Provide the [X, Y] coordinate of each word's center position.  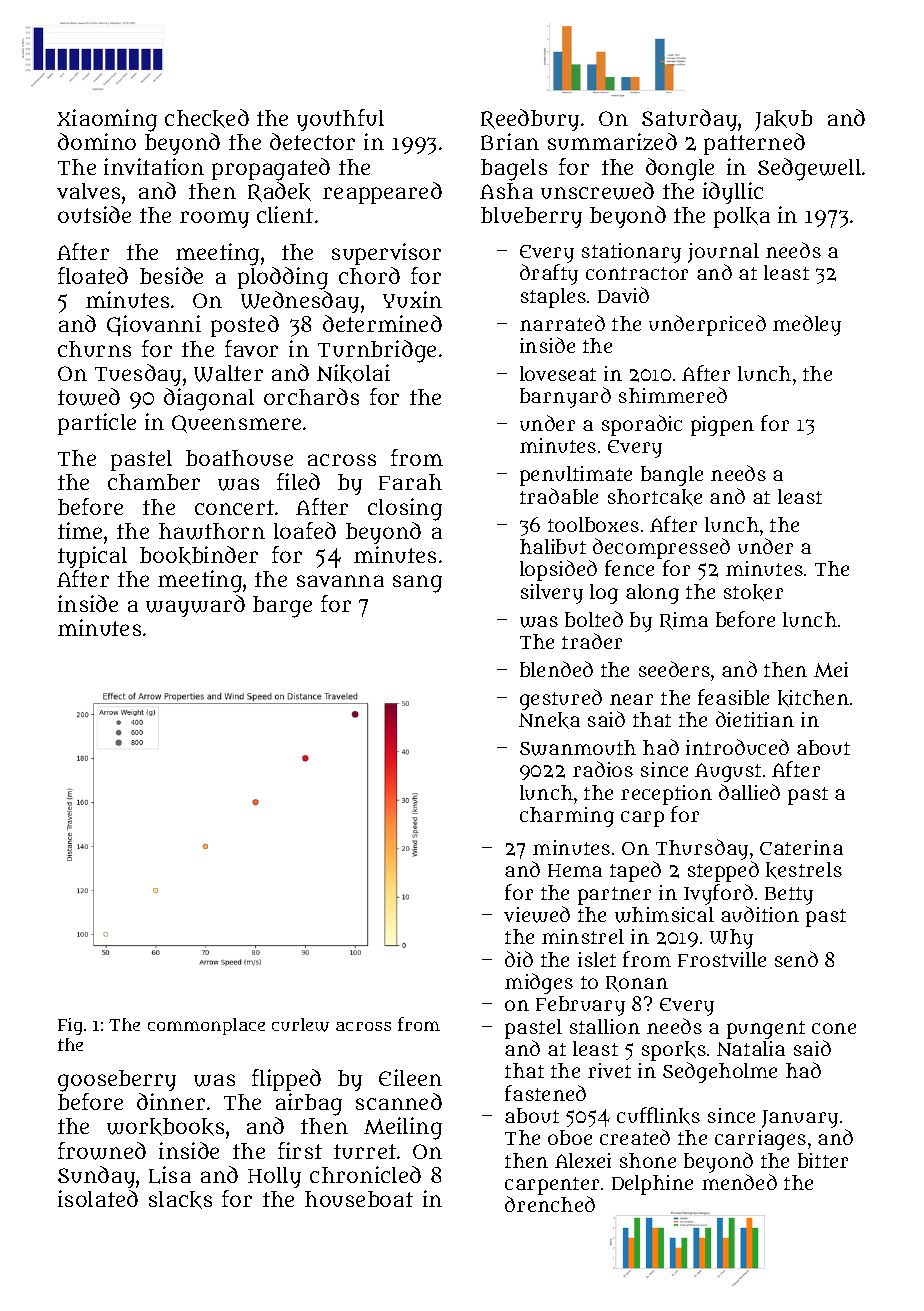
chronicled [365, 1174]
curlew [300, 1025]
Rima [684, 621]
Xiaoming [107, 120]
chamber [154, 482]
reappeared [382, 193]
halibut [553, 546]
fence [629, 568]
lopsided [558, 570]
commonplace [206, 1026]
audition [760, 914]
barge [282, 607]
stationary [631, 253]
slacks [180, 1200]
